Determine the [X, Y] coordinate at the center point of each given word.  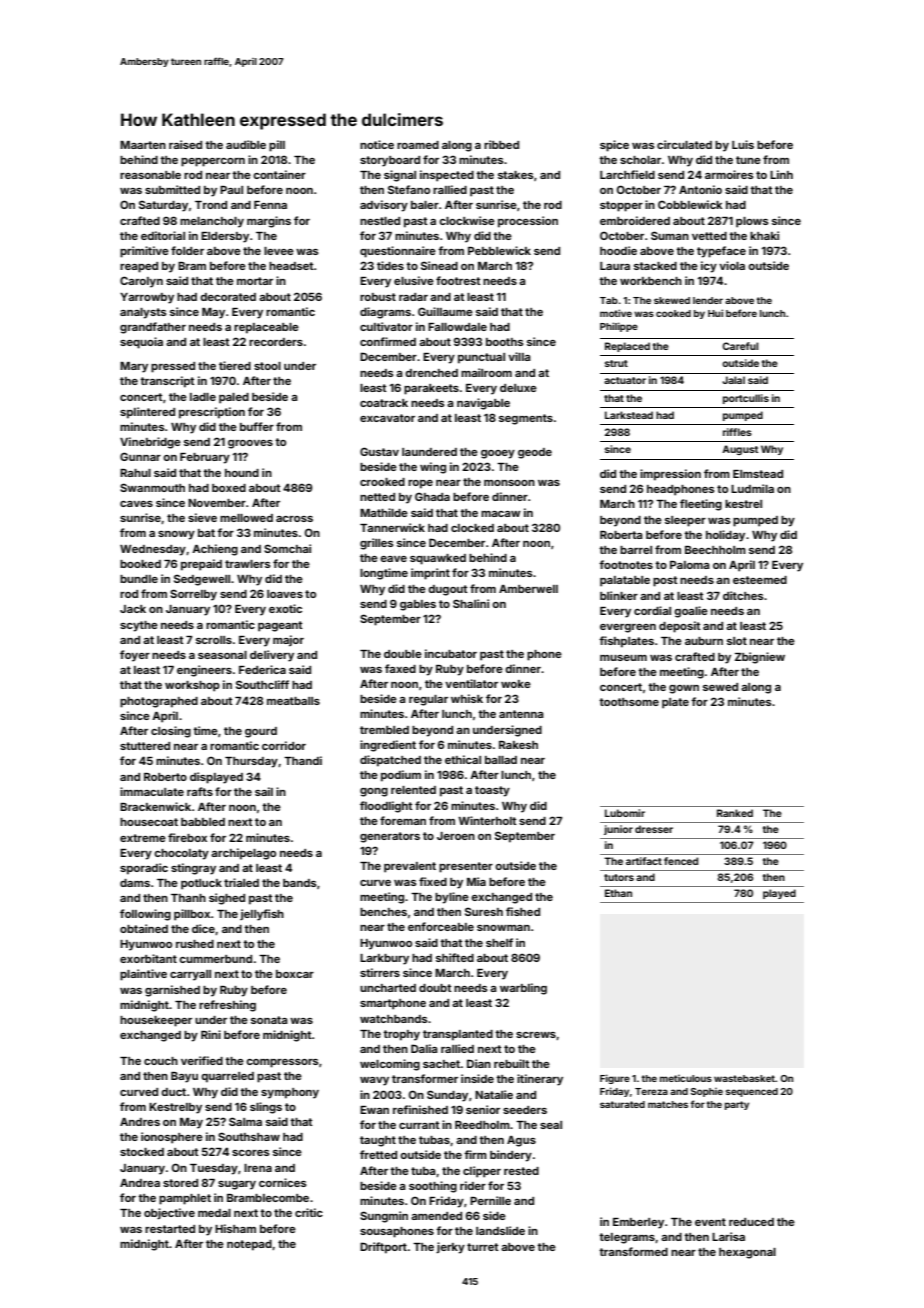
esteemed [760, 580]
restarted [170, 1229]
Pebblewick [499, 250]
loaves [285, 594]
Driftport [383, 1248]
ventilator [471, 683]
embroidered [635, 220]
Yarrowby [147, 298]
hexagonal [747, 1253]
